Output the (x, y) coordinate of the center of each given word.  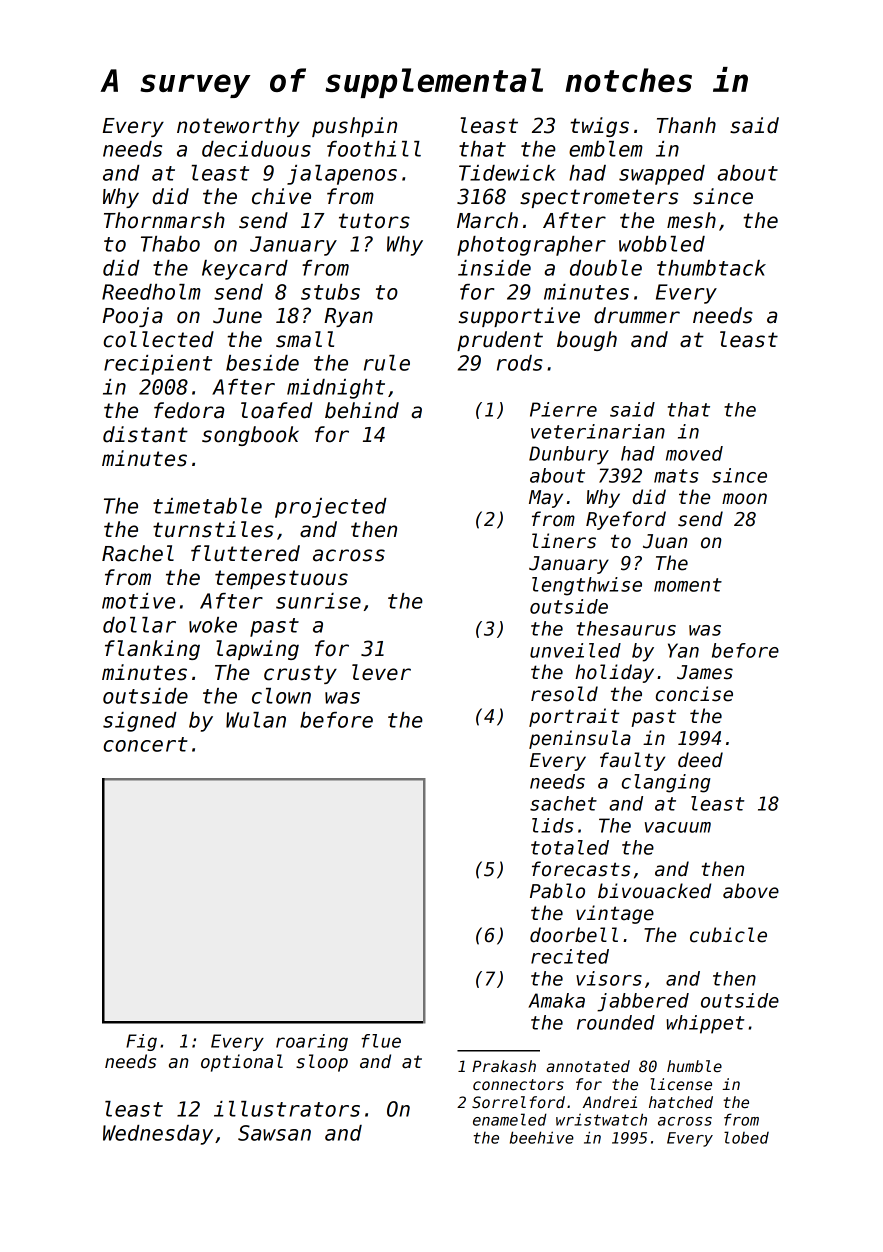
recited (570, 956)
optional (242, 1063)
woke (213, 625)
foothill (374, 149)
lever (381, 672)
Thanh (686, 125)
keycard (245, 270)
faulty (632, 761)
